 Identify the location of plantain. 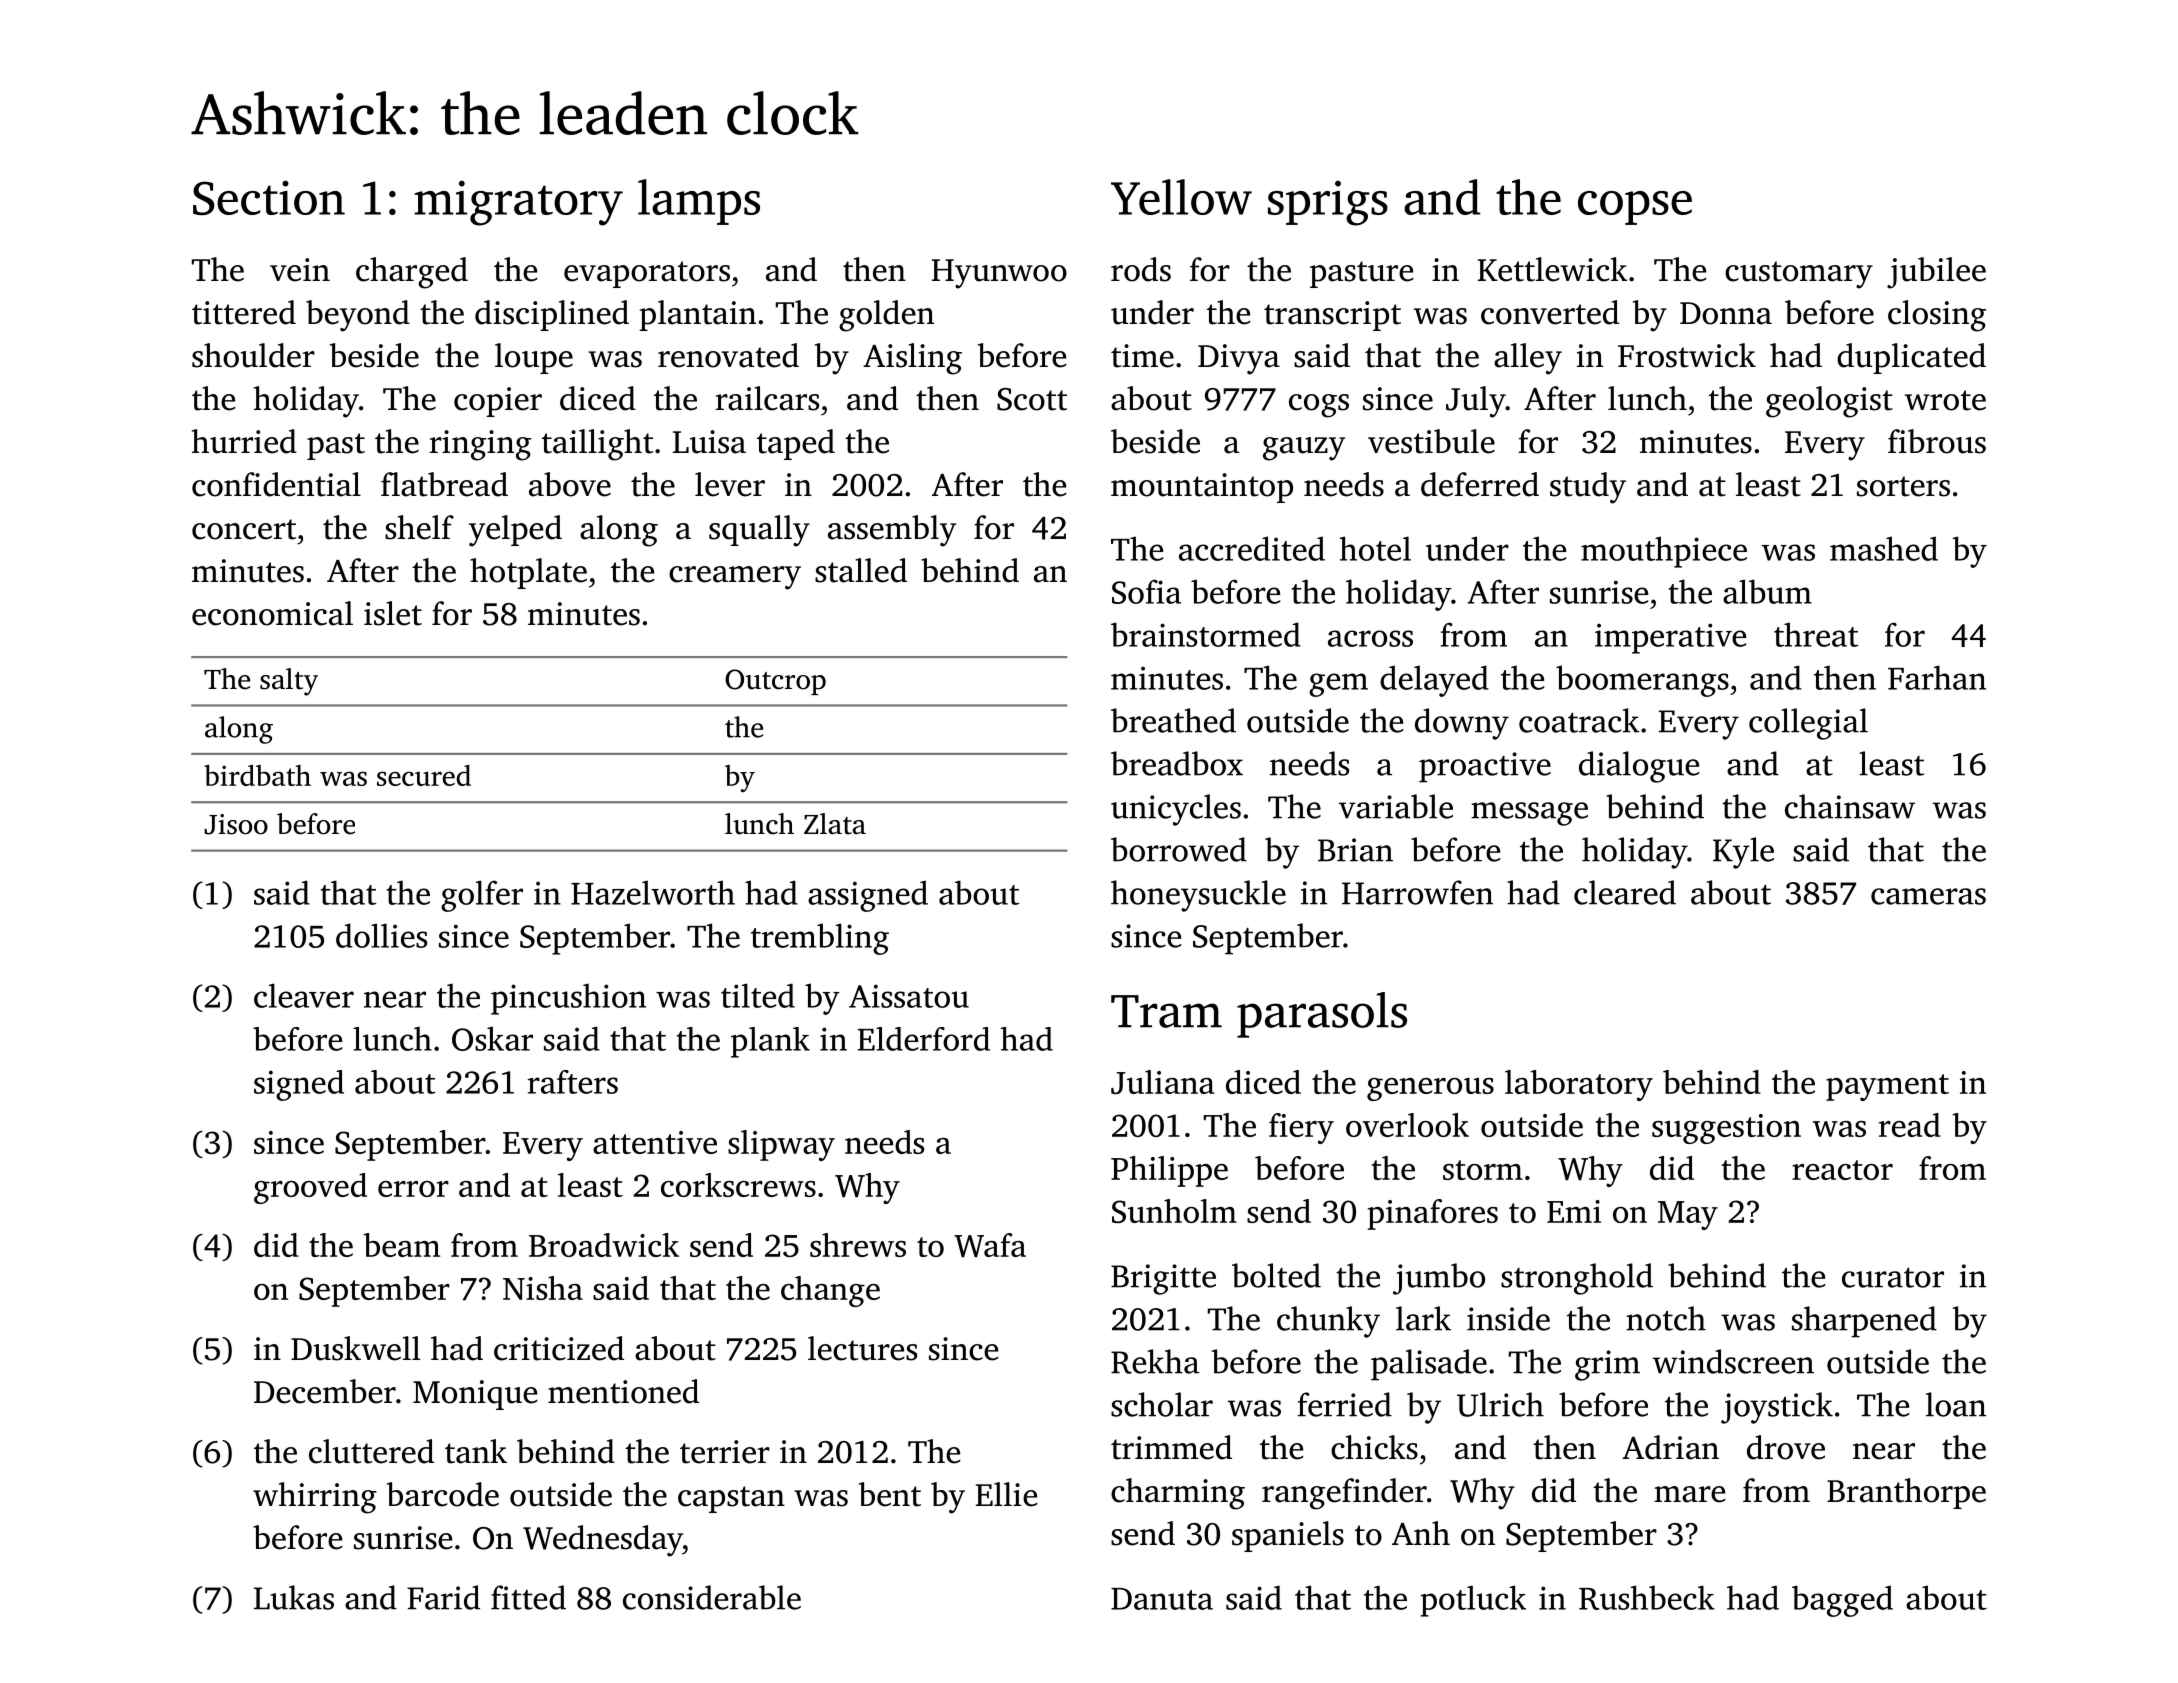
(697, 315).
